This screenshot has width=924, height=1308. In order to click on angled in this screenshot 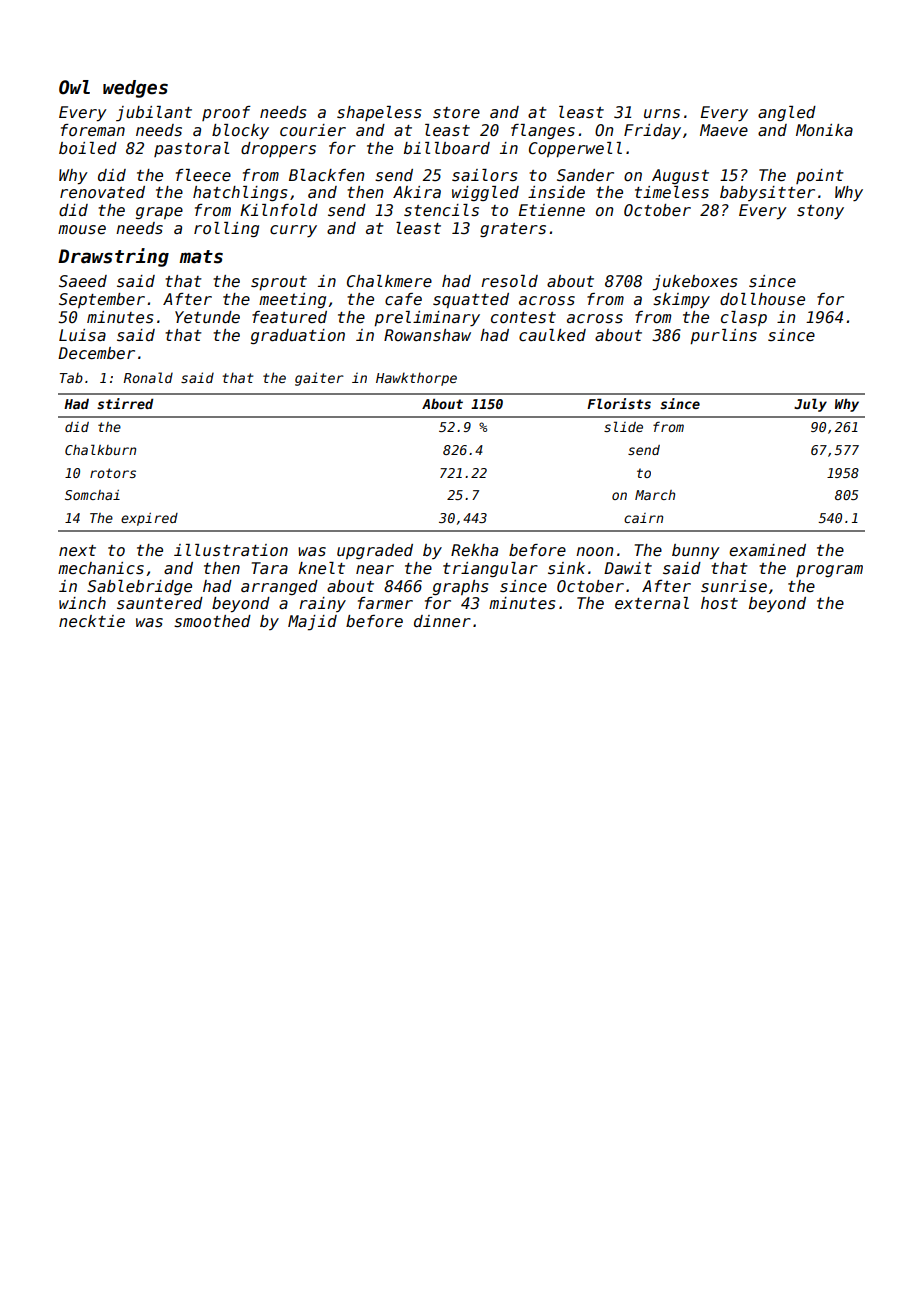, I will do `click(787, 113)`.
